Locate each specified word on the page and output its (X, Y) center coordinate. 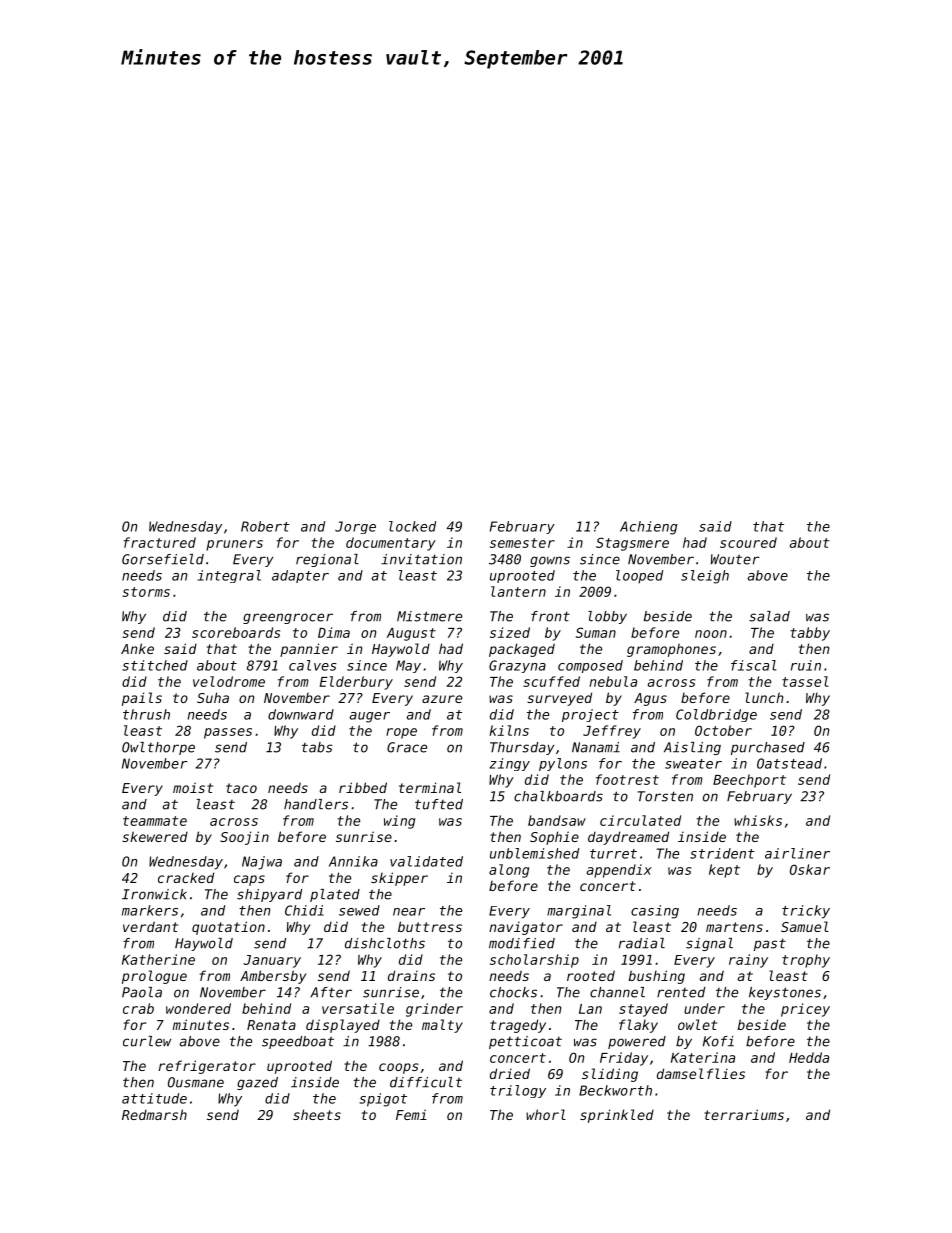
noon (711, 634)
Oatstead (789, 763)
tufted (439, 804)
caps (249, 880)
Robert (265, 526)
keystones (785, 993)
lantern (518, 591)
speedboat (298, 1042)
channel (617, 992)
